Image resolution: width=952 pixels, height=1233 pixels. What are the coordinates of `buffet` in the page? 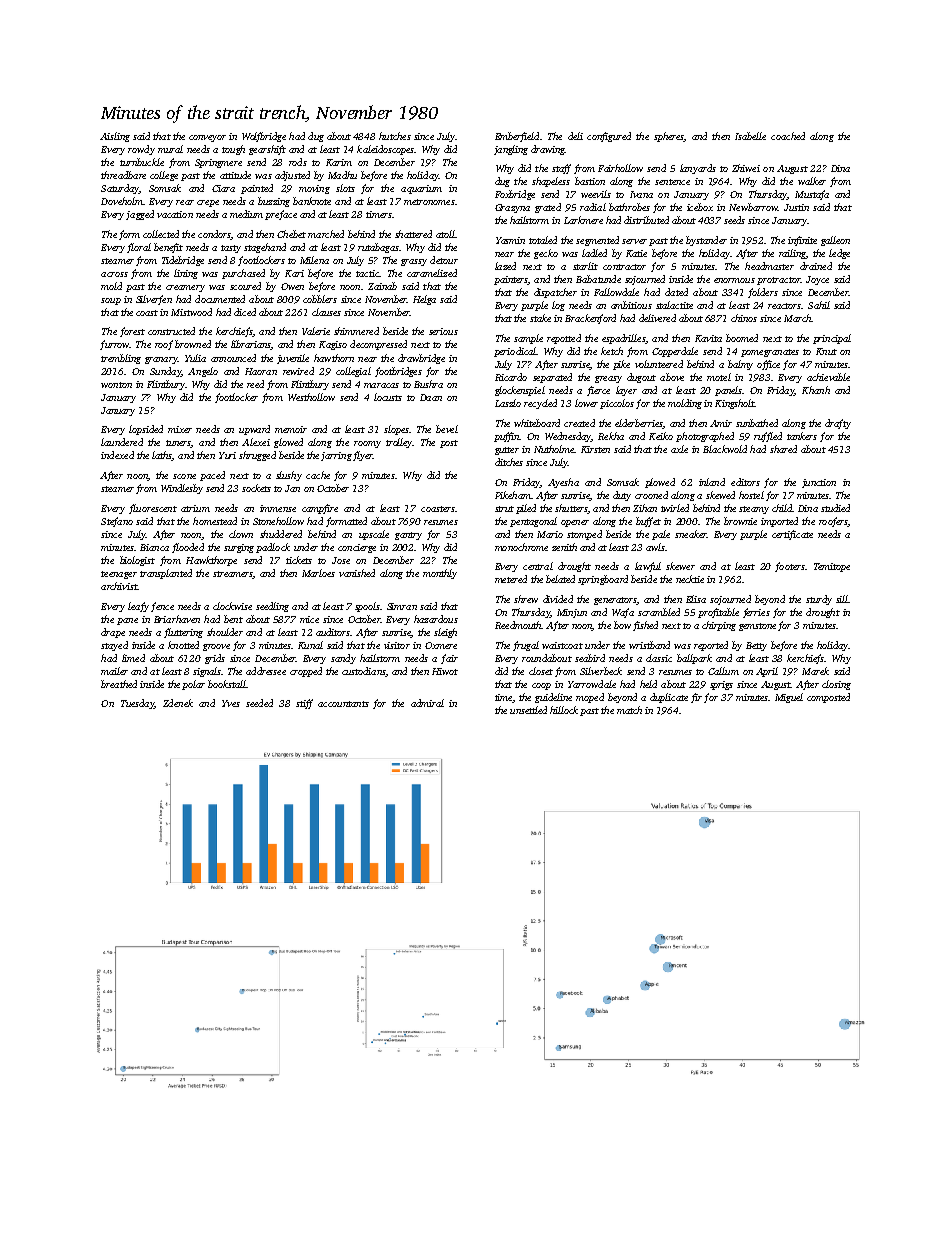 It's located at (648, 522).
